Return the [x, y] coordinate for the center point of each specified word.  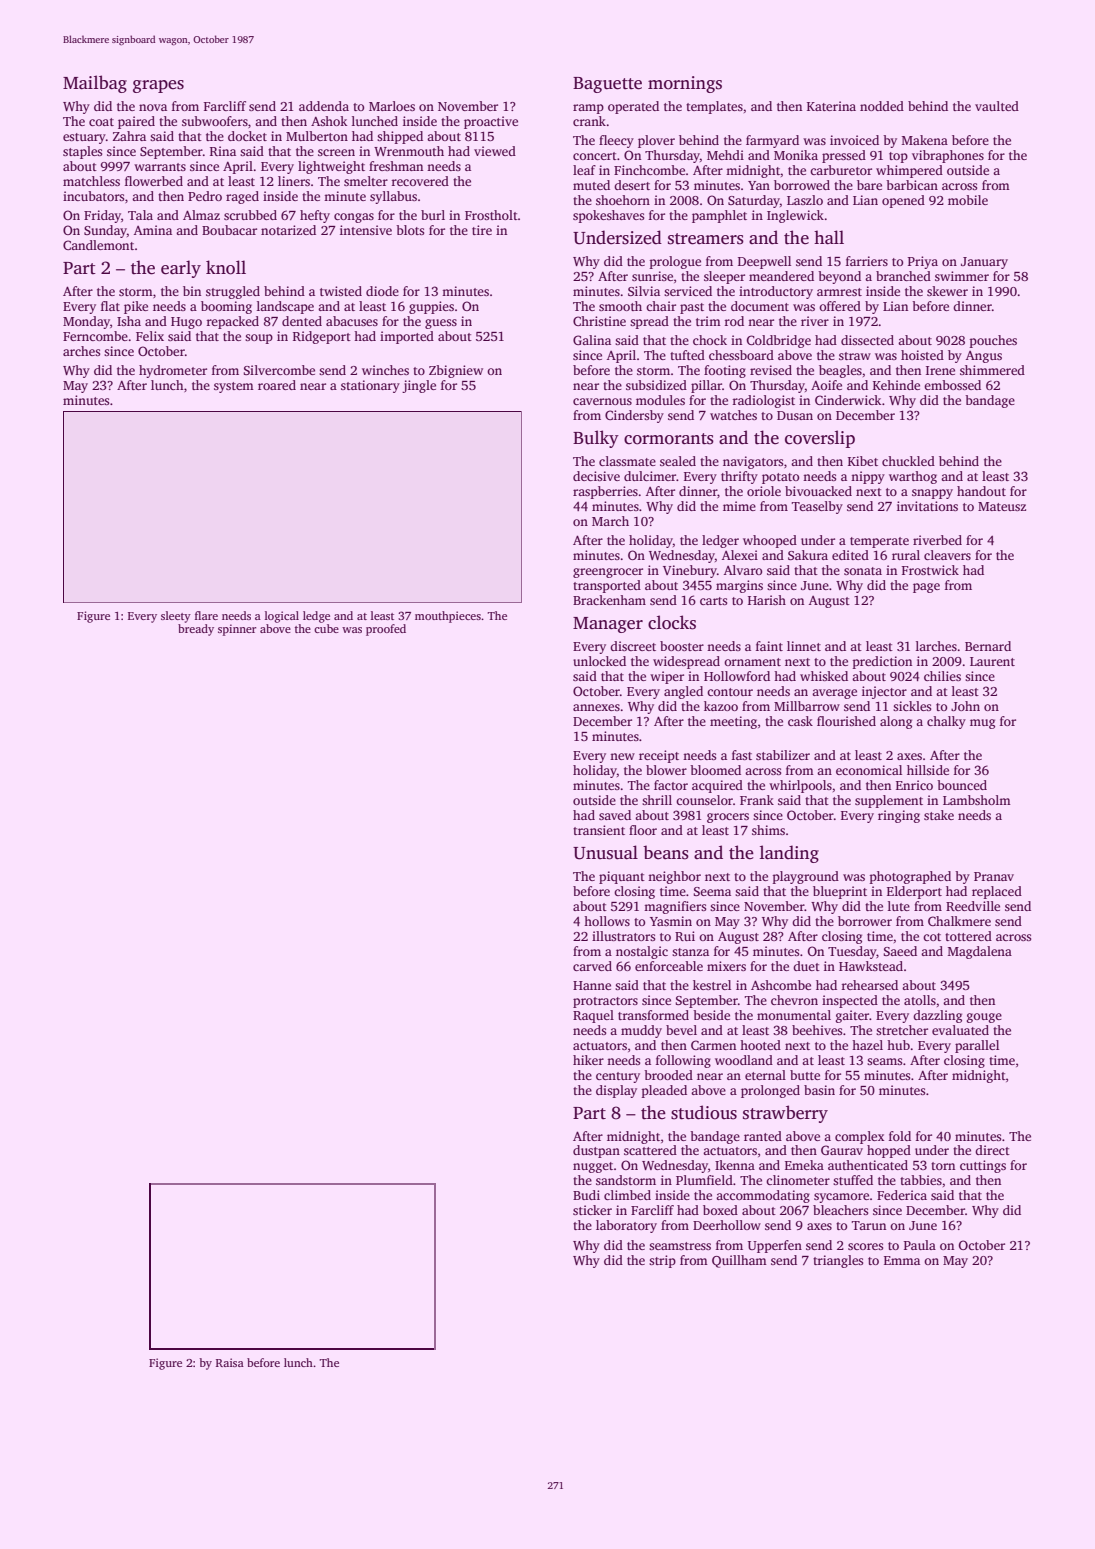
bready [196, 630]
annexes [596, 707]
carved [592, 966]
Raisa [230, 1362]
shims [768, 830]
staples [82, 152]
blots [410, 230]
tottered [968, 936]
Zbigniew [456, 371]
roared [277, 385]
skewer [947, 291]
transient [599, 830]
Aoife [826, 385]
